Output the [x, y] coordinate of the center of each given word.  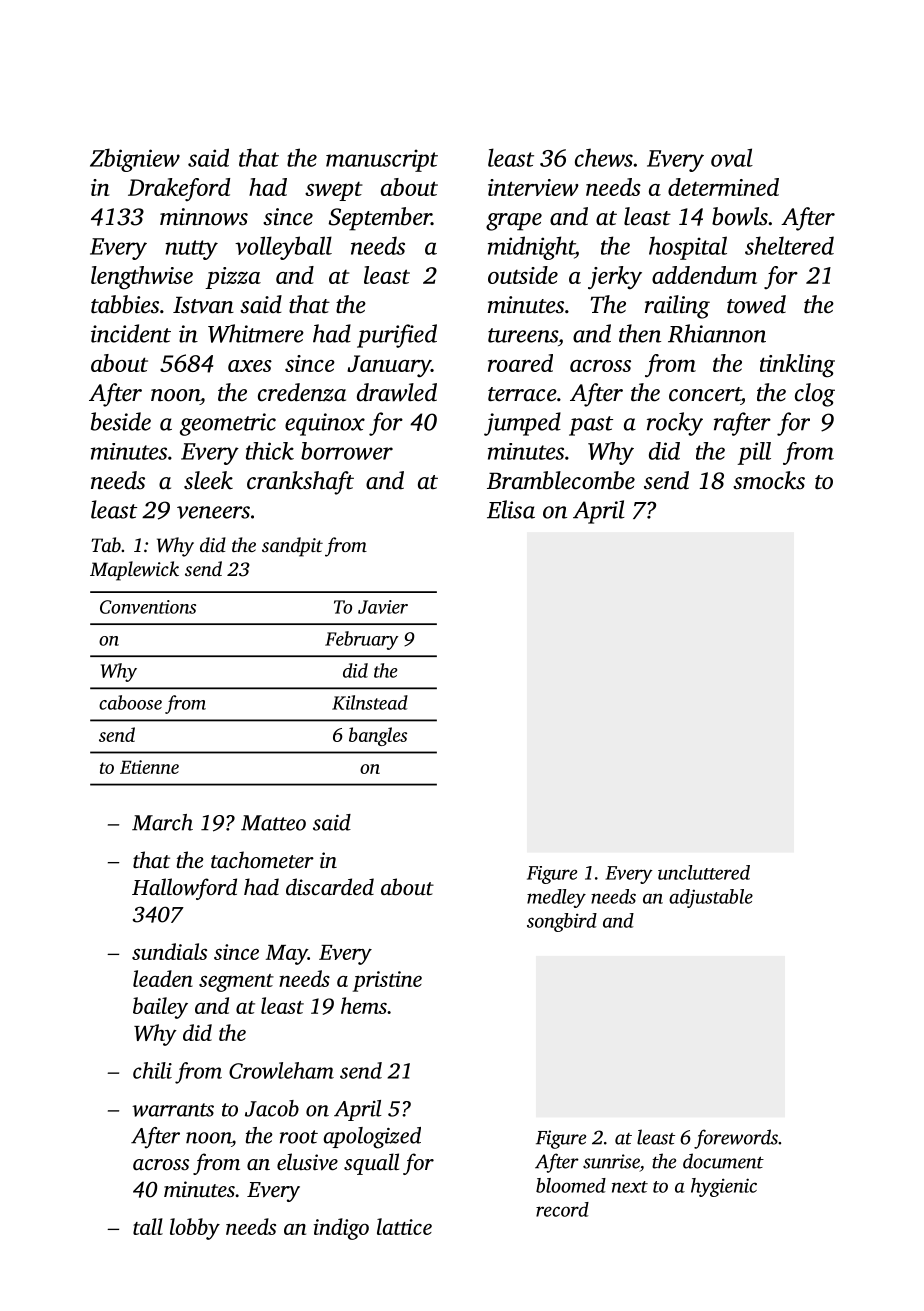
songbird [562, 922]
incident [131, 333]
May [287, 955]
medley [556, 898]
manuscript [382, 160]
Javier [383, 607]
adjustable [711, 898]
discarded [330, 886]
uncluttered [704, 872]
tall [148, 1226]
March [162, 822]
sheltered [789, 245]
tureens [523, 335]
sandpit [292, 547]
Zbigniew [135, 160]
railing [677, 307]
